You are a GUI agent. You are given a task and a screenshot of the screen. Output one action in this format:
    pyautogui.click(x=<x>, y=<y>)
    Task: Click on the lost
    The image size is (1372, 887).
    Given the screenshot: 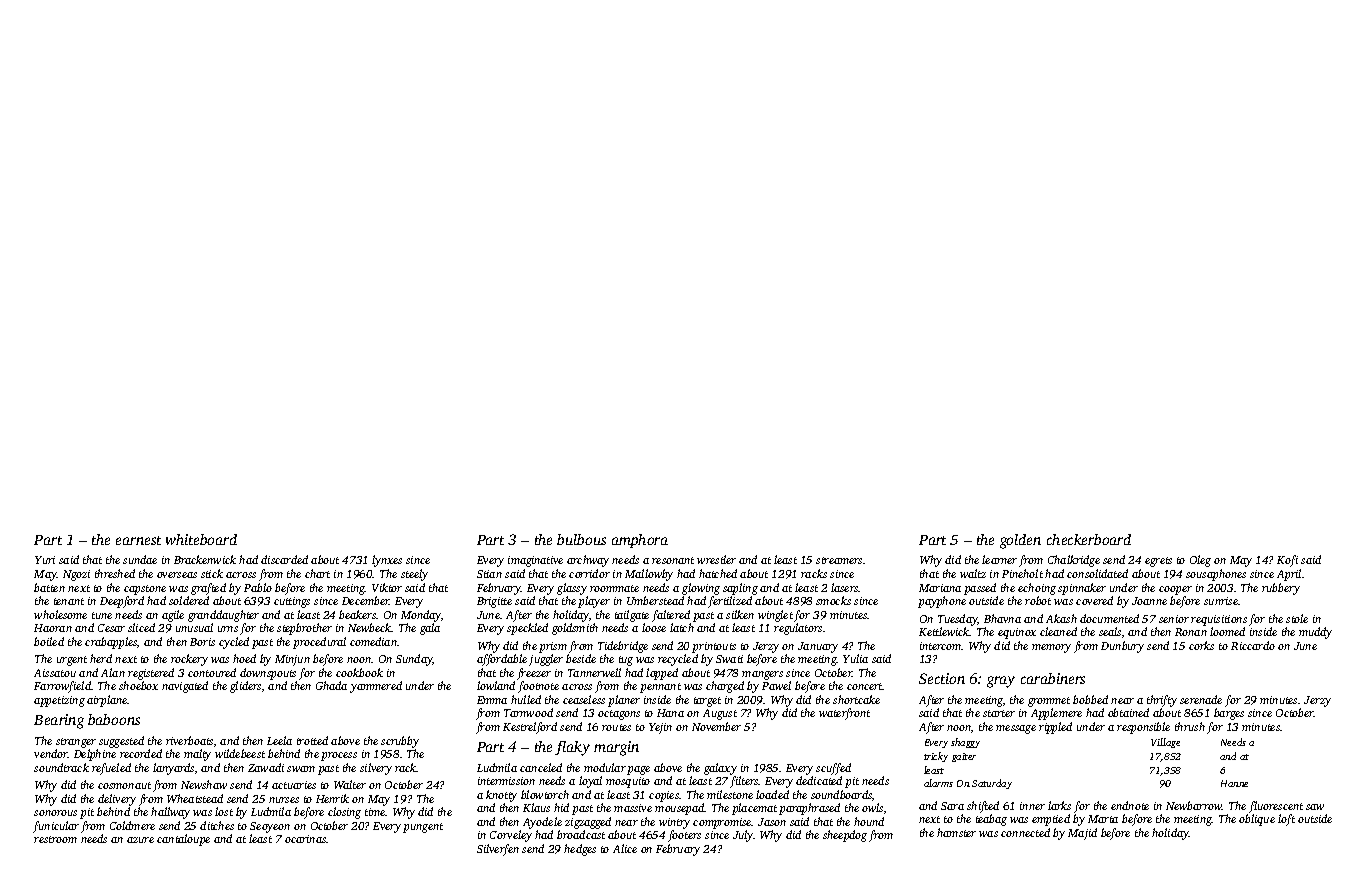 What is the action you would take?
    pyautogui.click(x=224, y=811)
